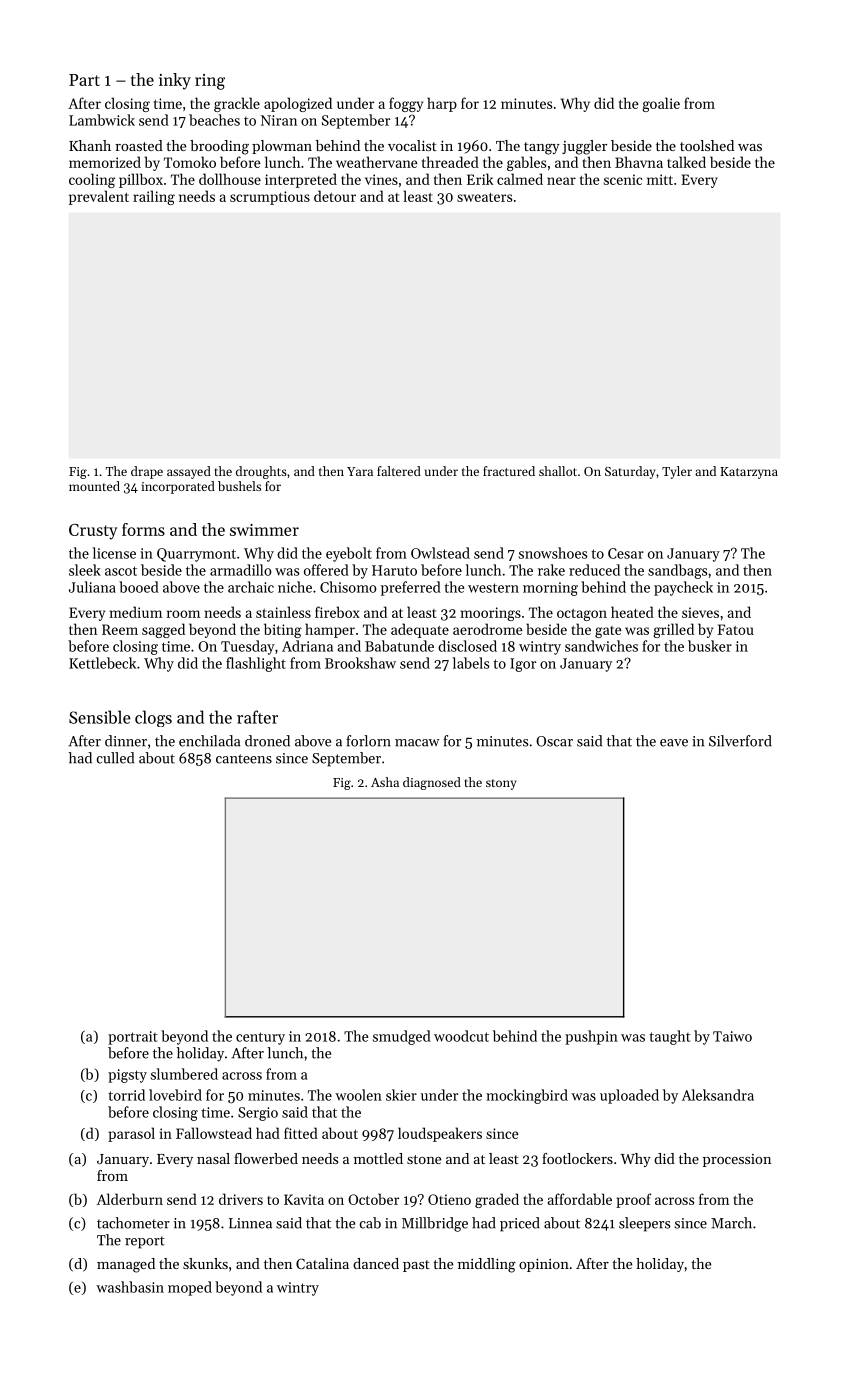 Image resolution: width=849 pixels, height=1400 pixels. I want to click on Linnea, so click(250, 1223).
